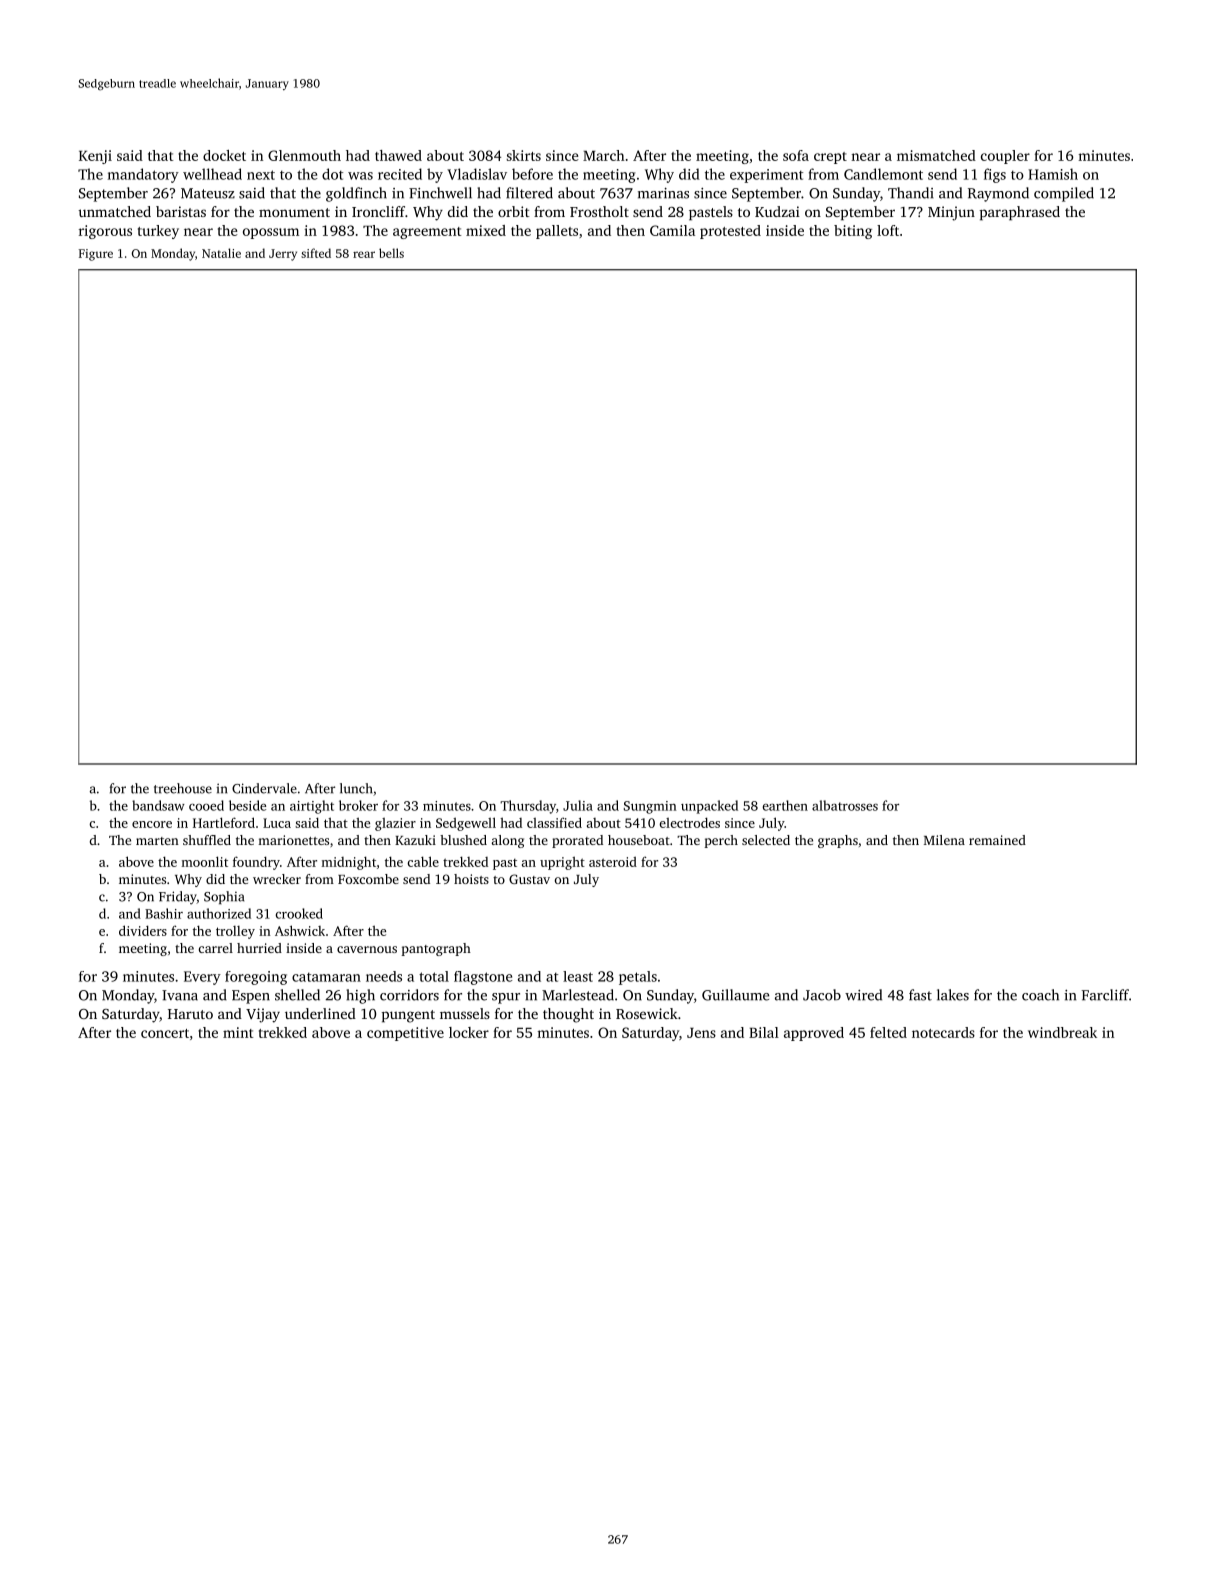 Image resolution: width=1215 pixels, height=1572 pixels. I want to click on Julia, so click(578, 805).
